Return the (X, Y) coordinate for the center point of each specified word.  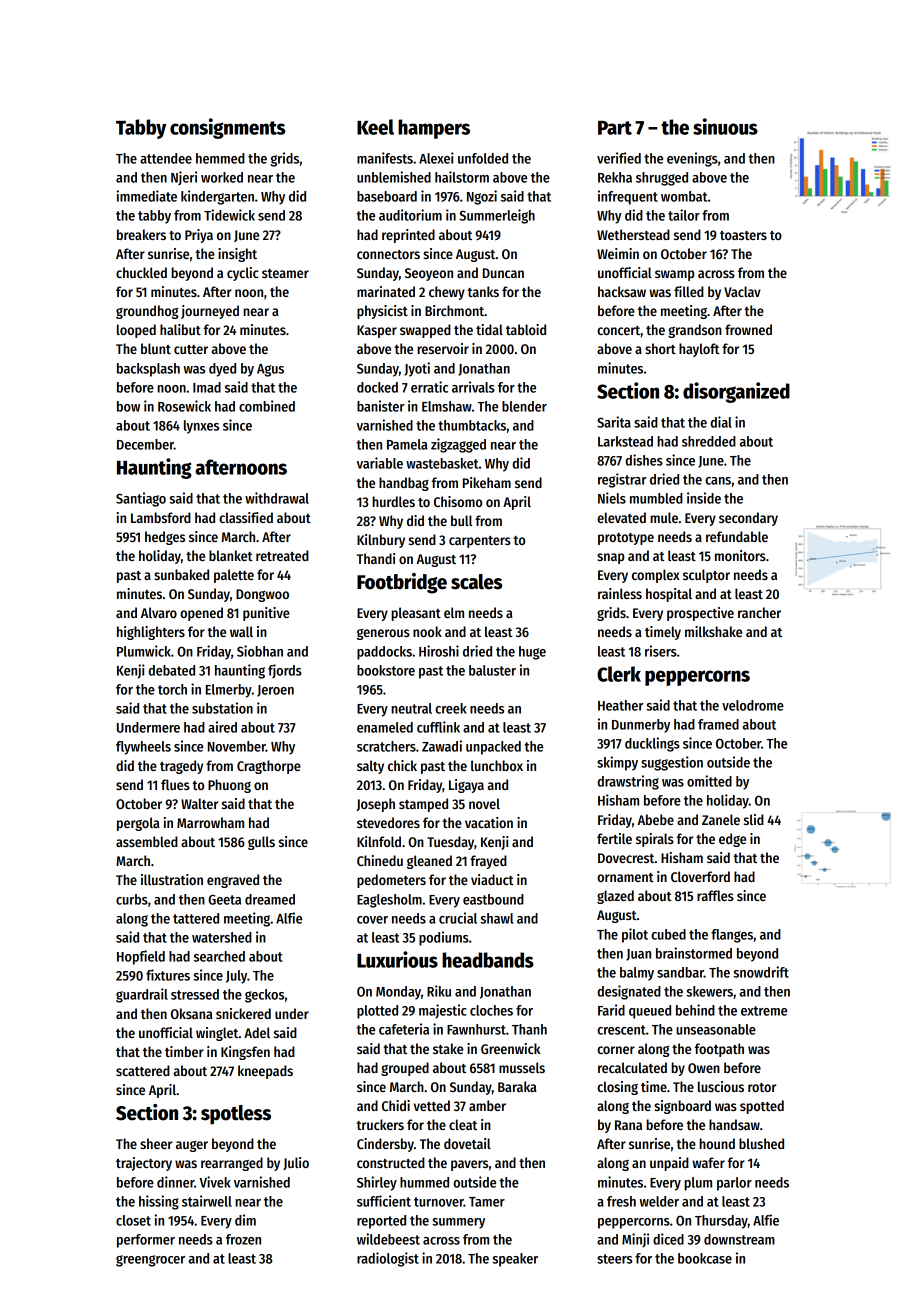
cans (718, 481)
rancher (759, 612)
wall (241, 631)
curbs (132, 899)
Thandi (376, 558)
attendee (166, 158)
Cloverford (700, 876)
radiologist (388, 1259)
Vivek (215, 1182)
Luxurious (397, 959)
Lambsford (161, 517)
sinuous (725, 126)
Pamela (407, 444)
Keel (375, 127)
